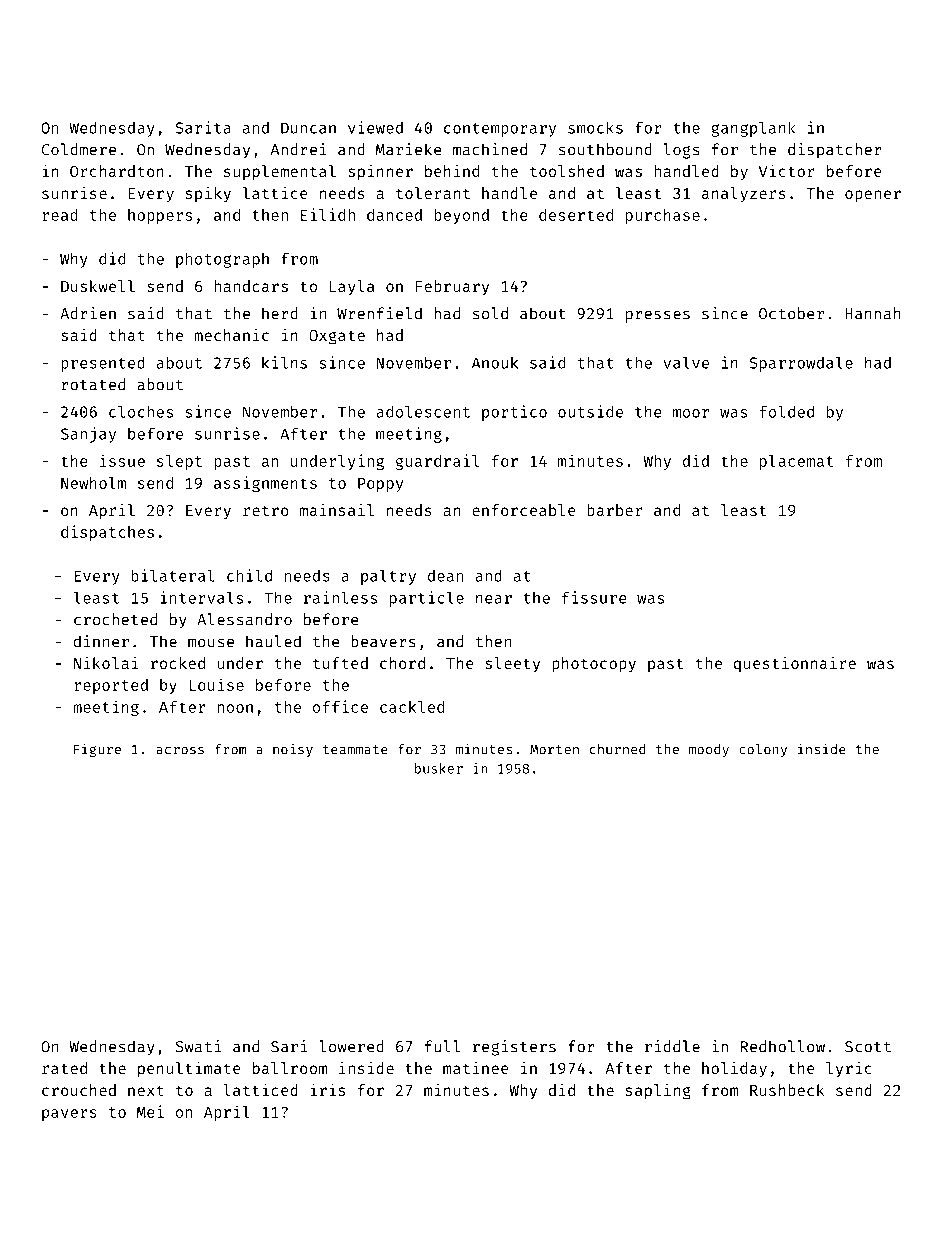 Image resolution: width=952 pixels, height=1233 pixels. Describe the element at coordinates (69, 1115) in the screenshot. I see `pavers` at that location.
